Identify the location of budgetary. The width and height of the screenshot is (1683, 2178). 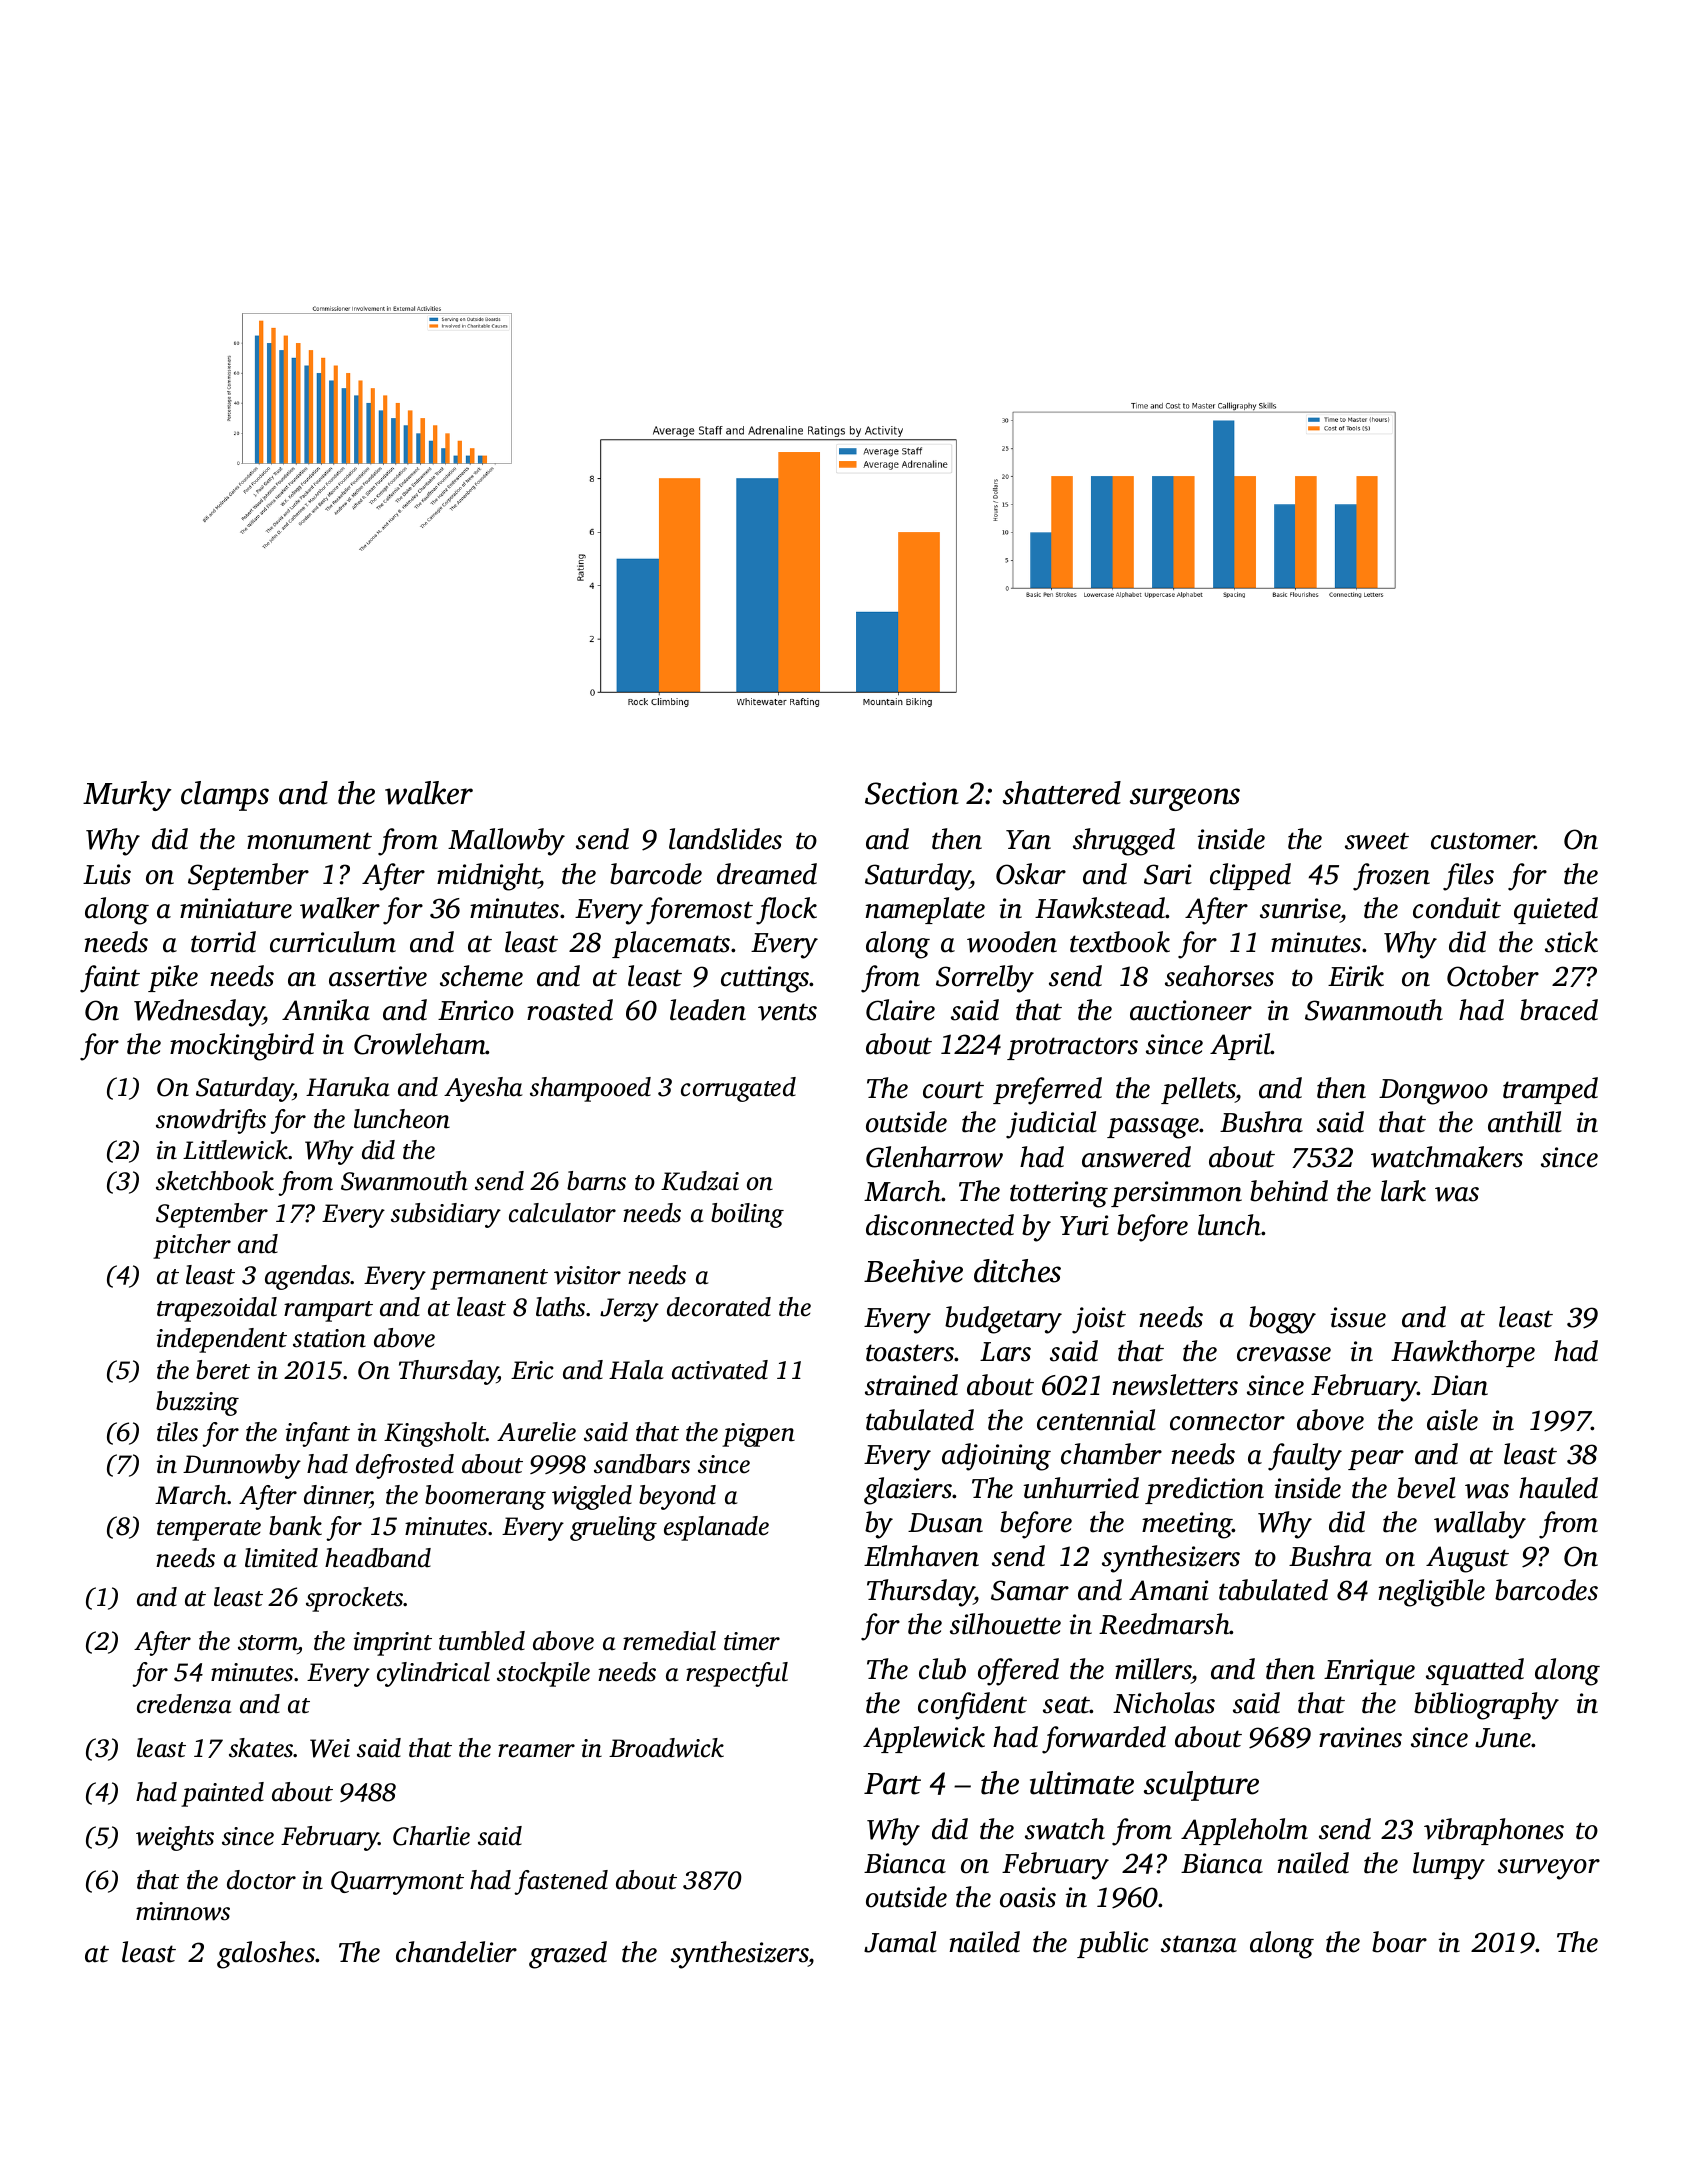
(1003, 1320).
